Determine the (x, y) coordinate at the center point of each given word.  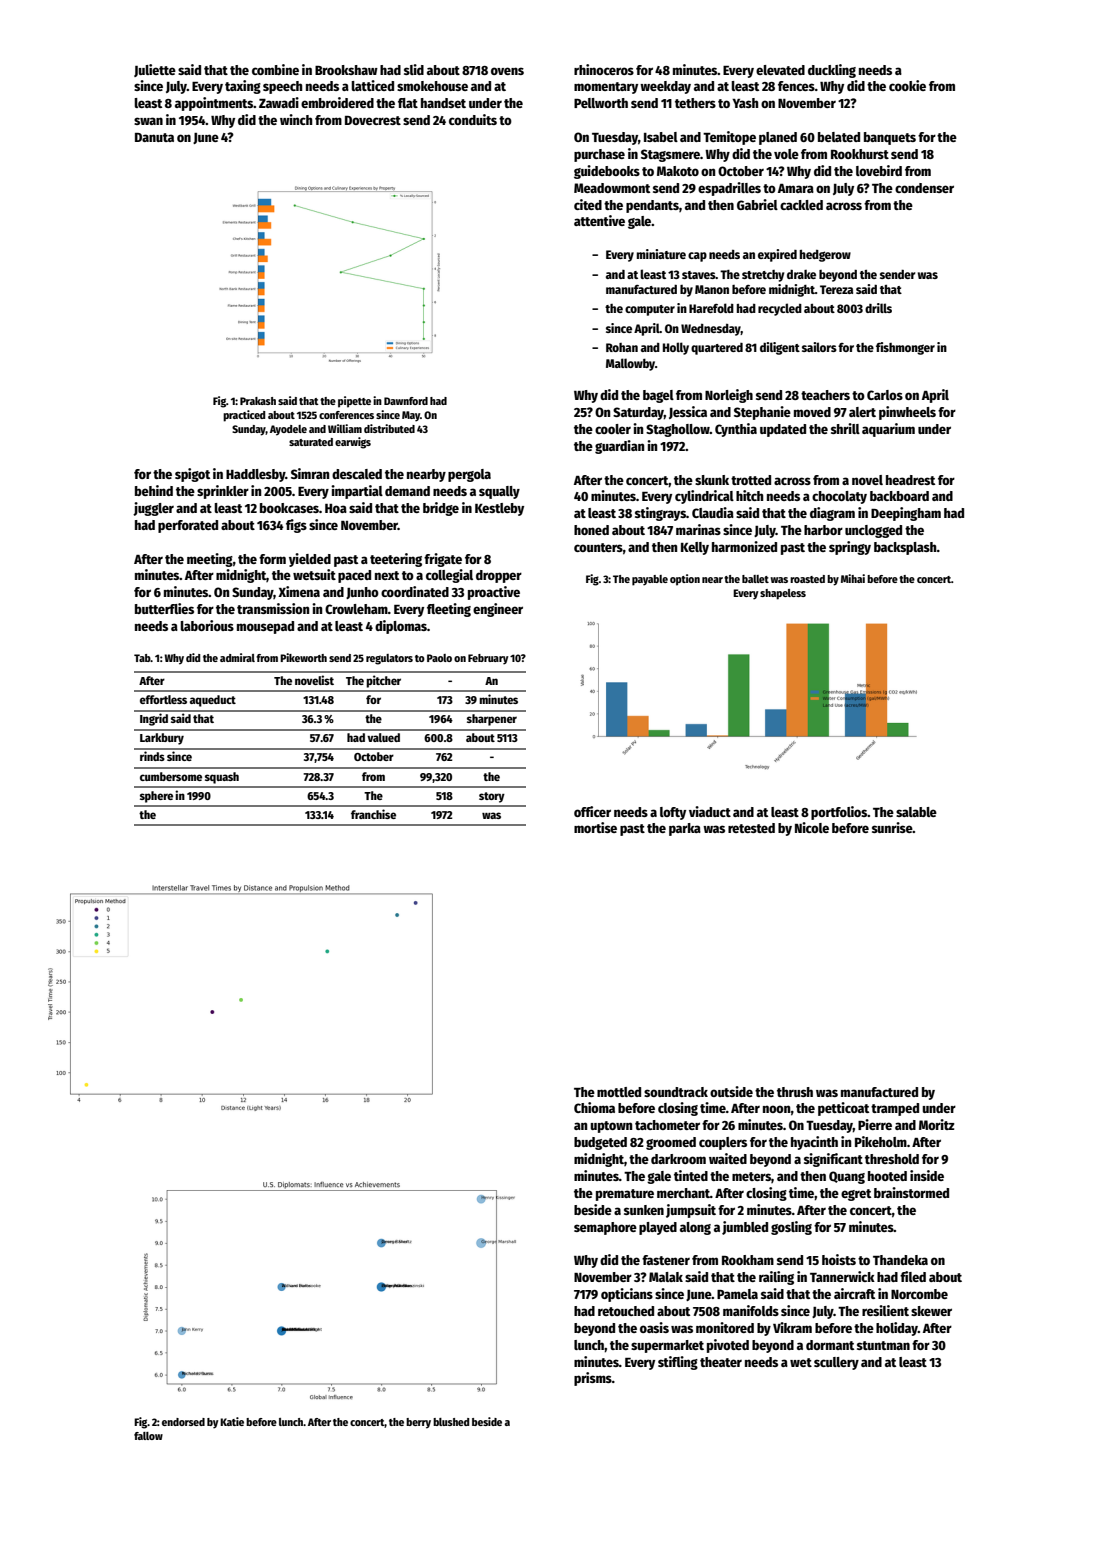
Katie (232, 1421)
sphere (156, 797)
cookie (907, 85)
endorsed (183, 1422)
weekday (665, 87)
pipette (354, 402)
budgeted (600, 1143)
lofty (673, 813)
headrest (910, 480)
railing (776, 1278)
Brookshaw (346, 70)
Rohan (622, 347)
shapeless (783, 594)
